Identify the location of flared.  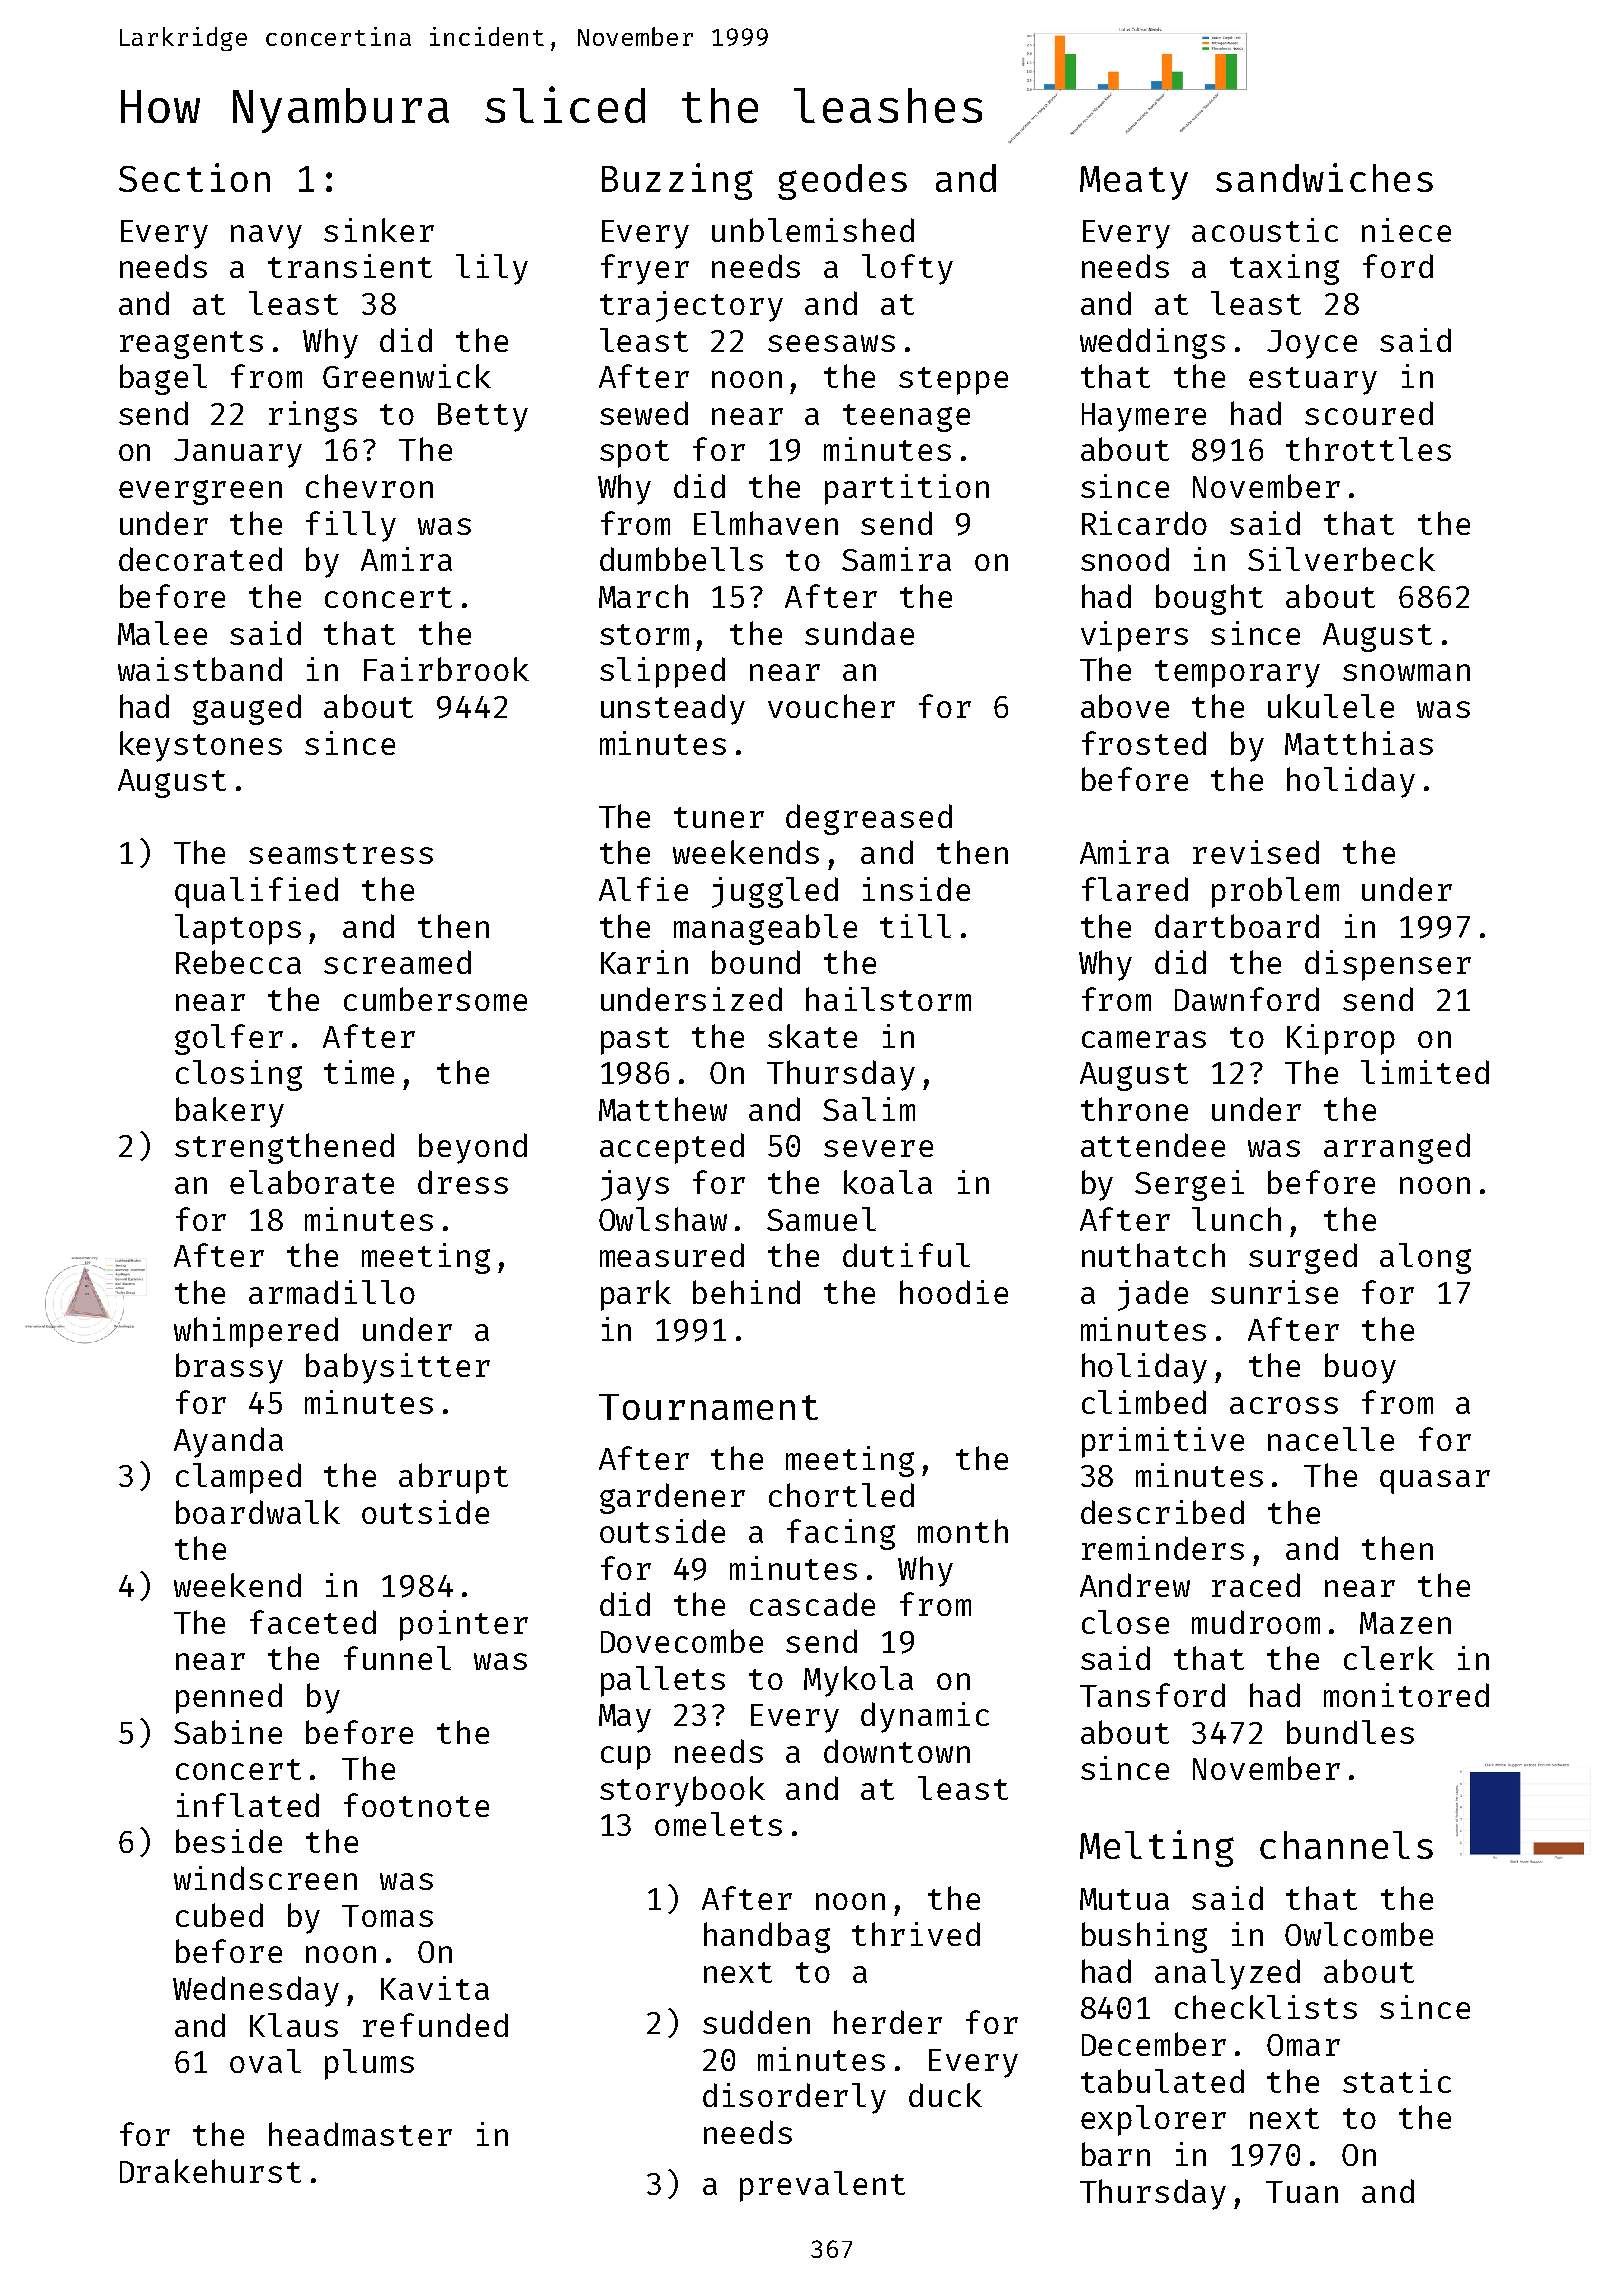
(1135, 889).
